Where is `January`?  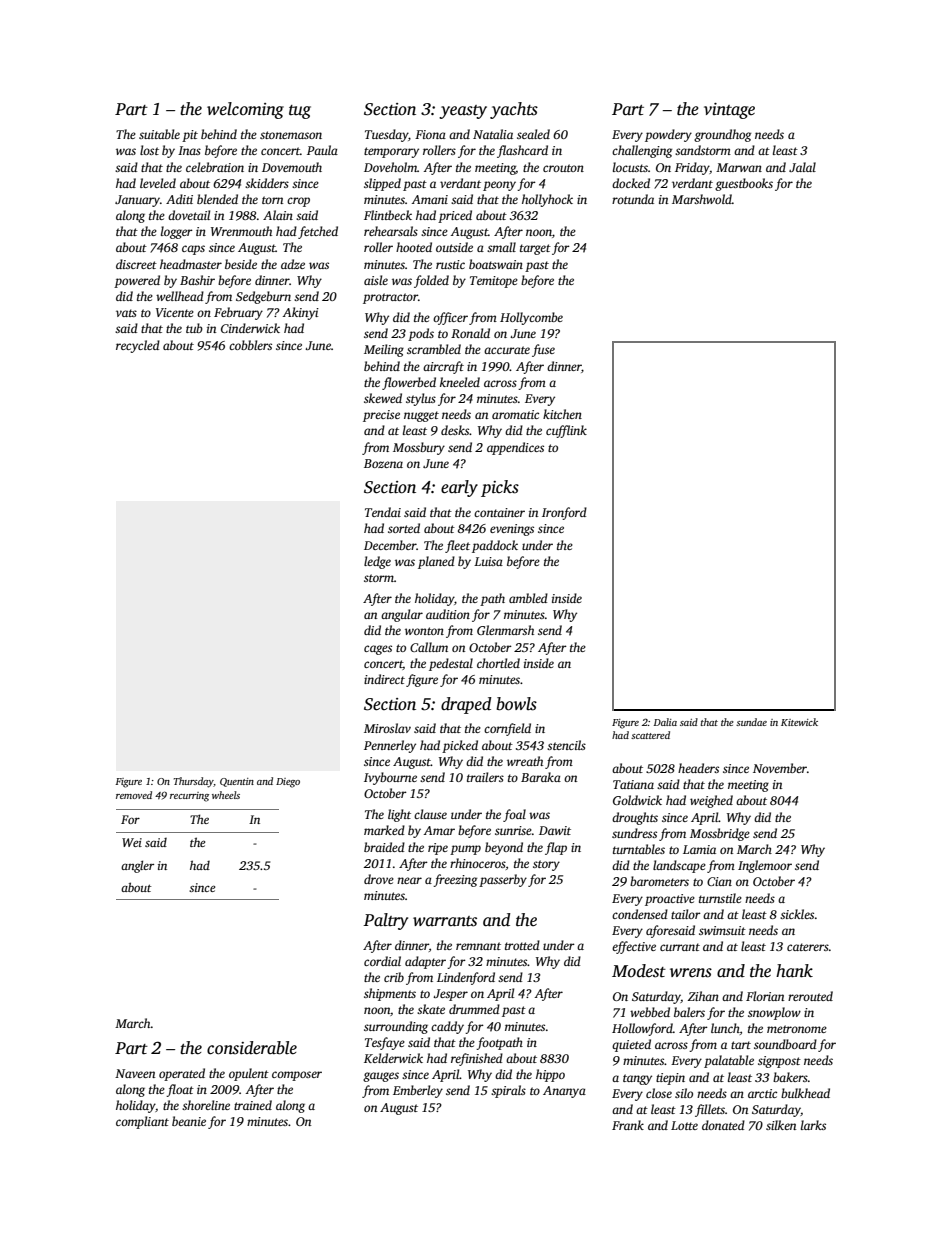 January is located at coordinates (137, 201).
